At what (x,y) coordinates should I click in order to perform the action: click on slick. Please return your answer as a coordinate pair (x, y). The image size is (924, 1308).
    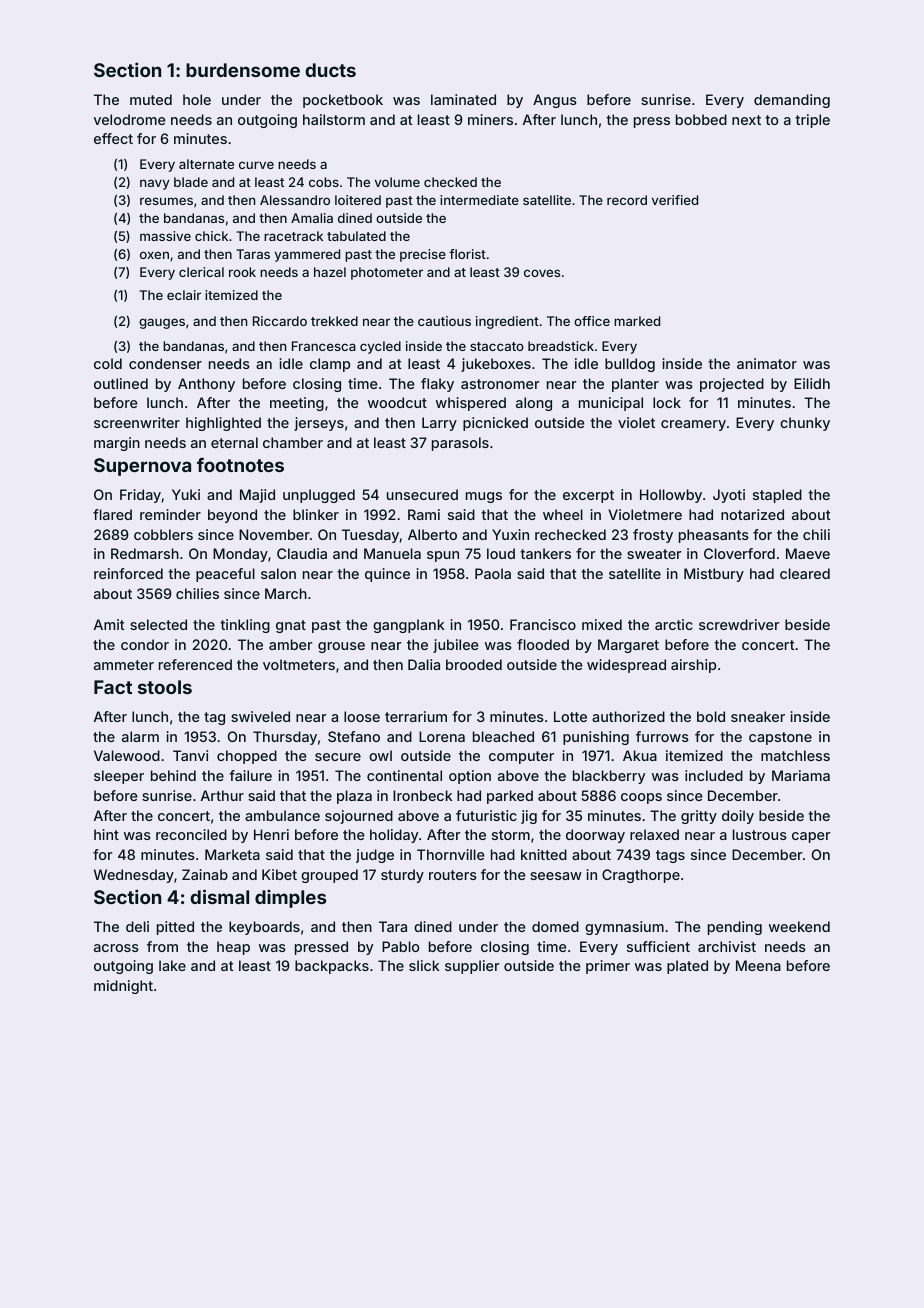
    Looking at the image, I should click on (424, 965).
